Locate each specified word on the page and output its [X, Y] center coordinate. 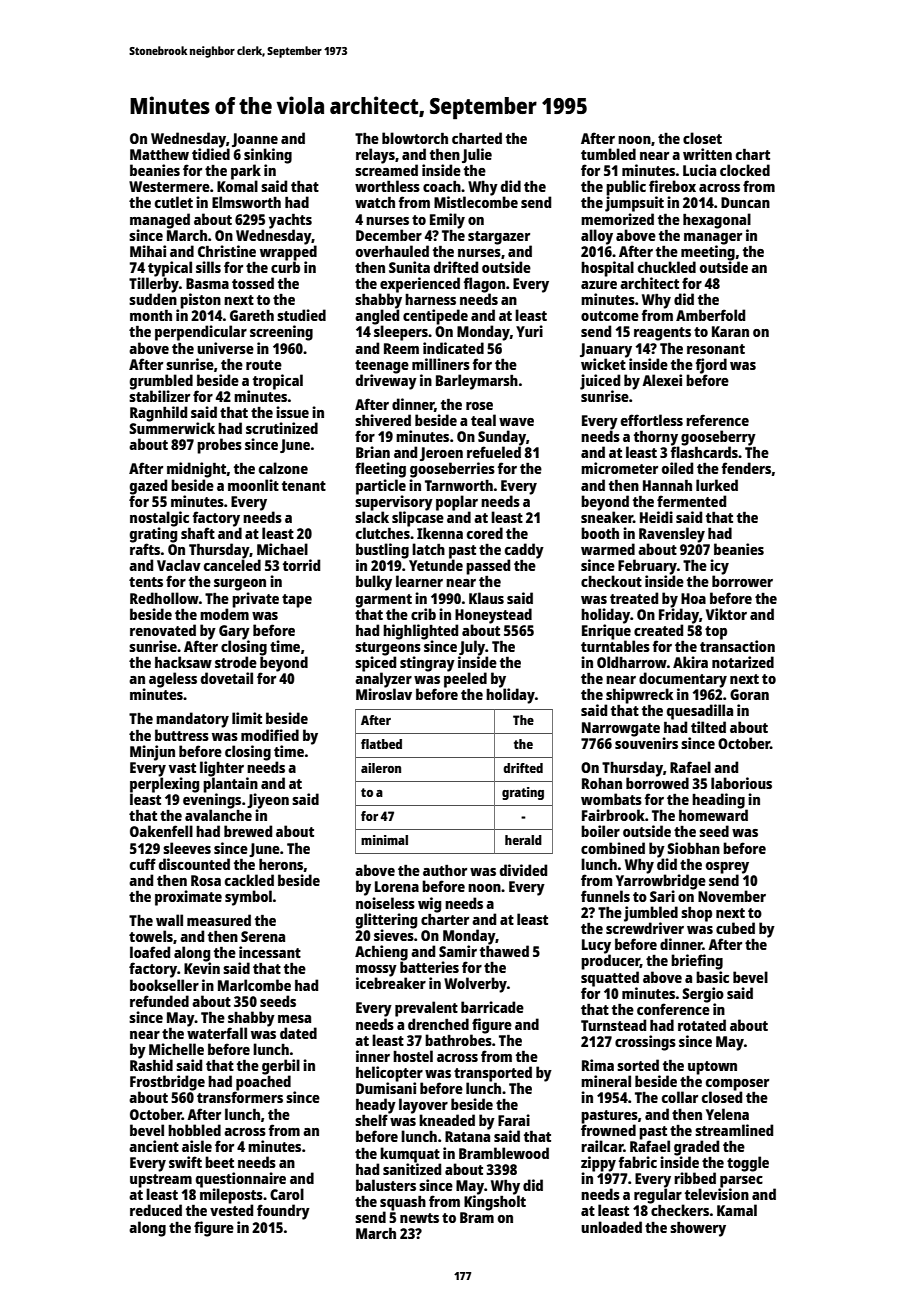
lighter [222, 769]
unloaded [611, 1227]
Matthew [159, 154]
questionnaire [241, 1180]
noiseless [385, 903]
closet [702, 138]
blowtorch [415, 138]
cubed [735, 928]
